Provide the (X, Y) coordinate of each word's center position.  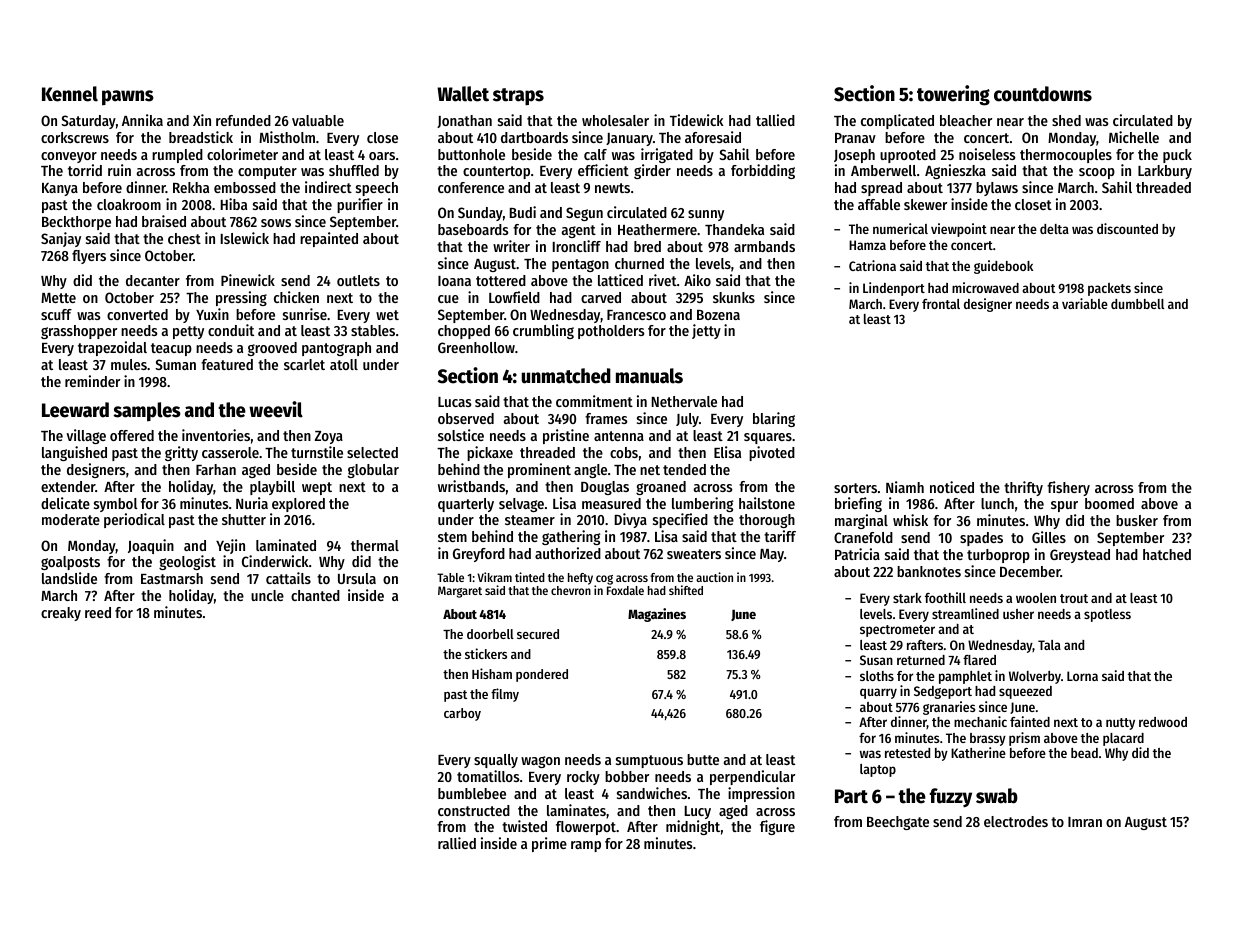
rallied (457, 843)
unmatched (566, 376)
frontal (941, 304)
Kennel (70, 94)
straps (518, 96)
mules (129, 364)
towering (953, 95)
